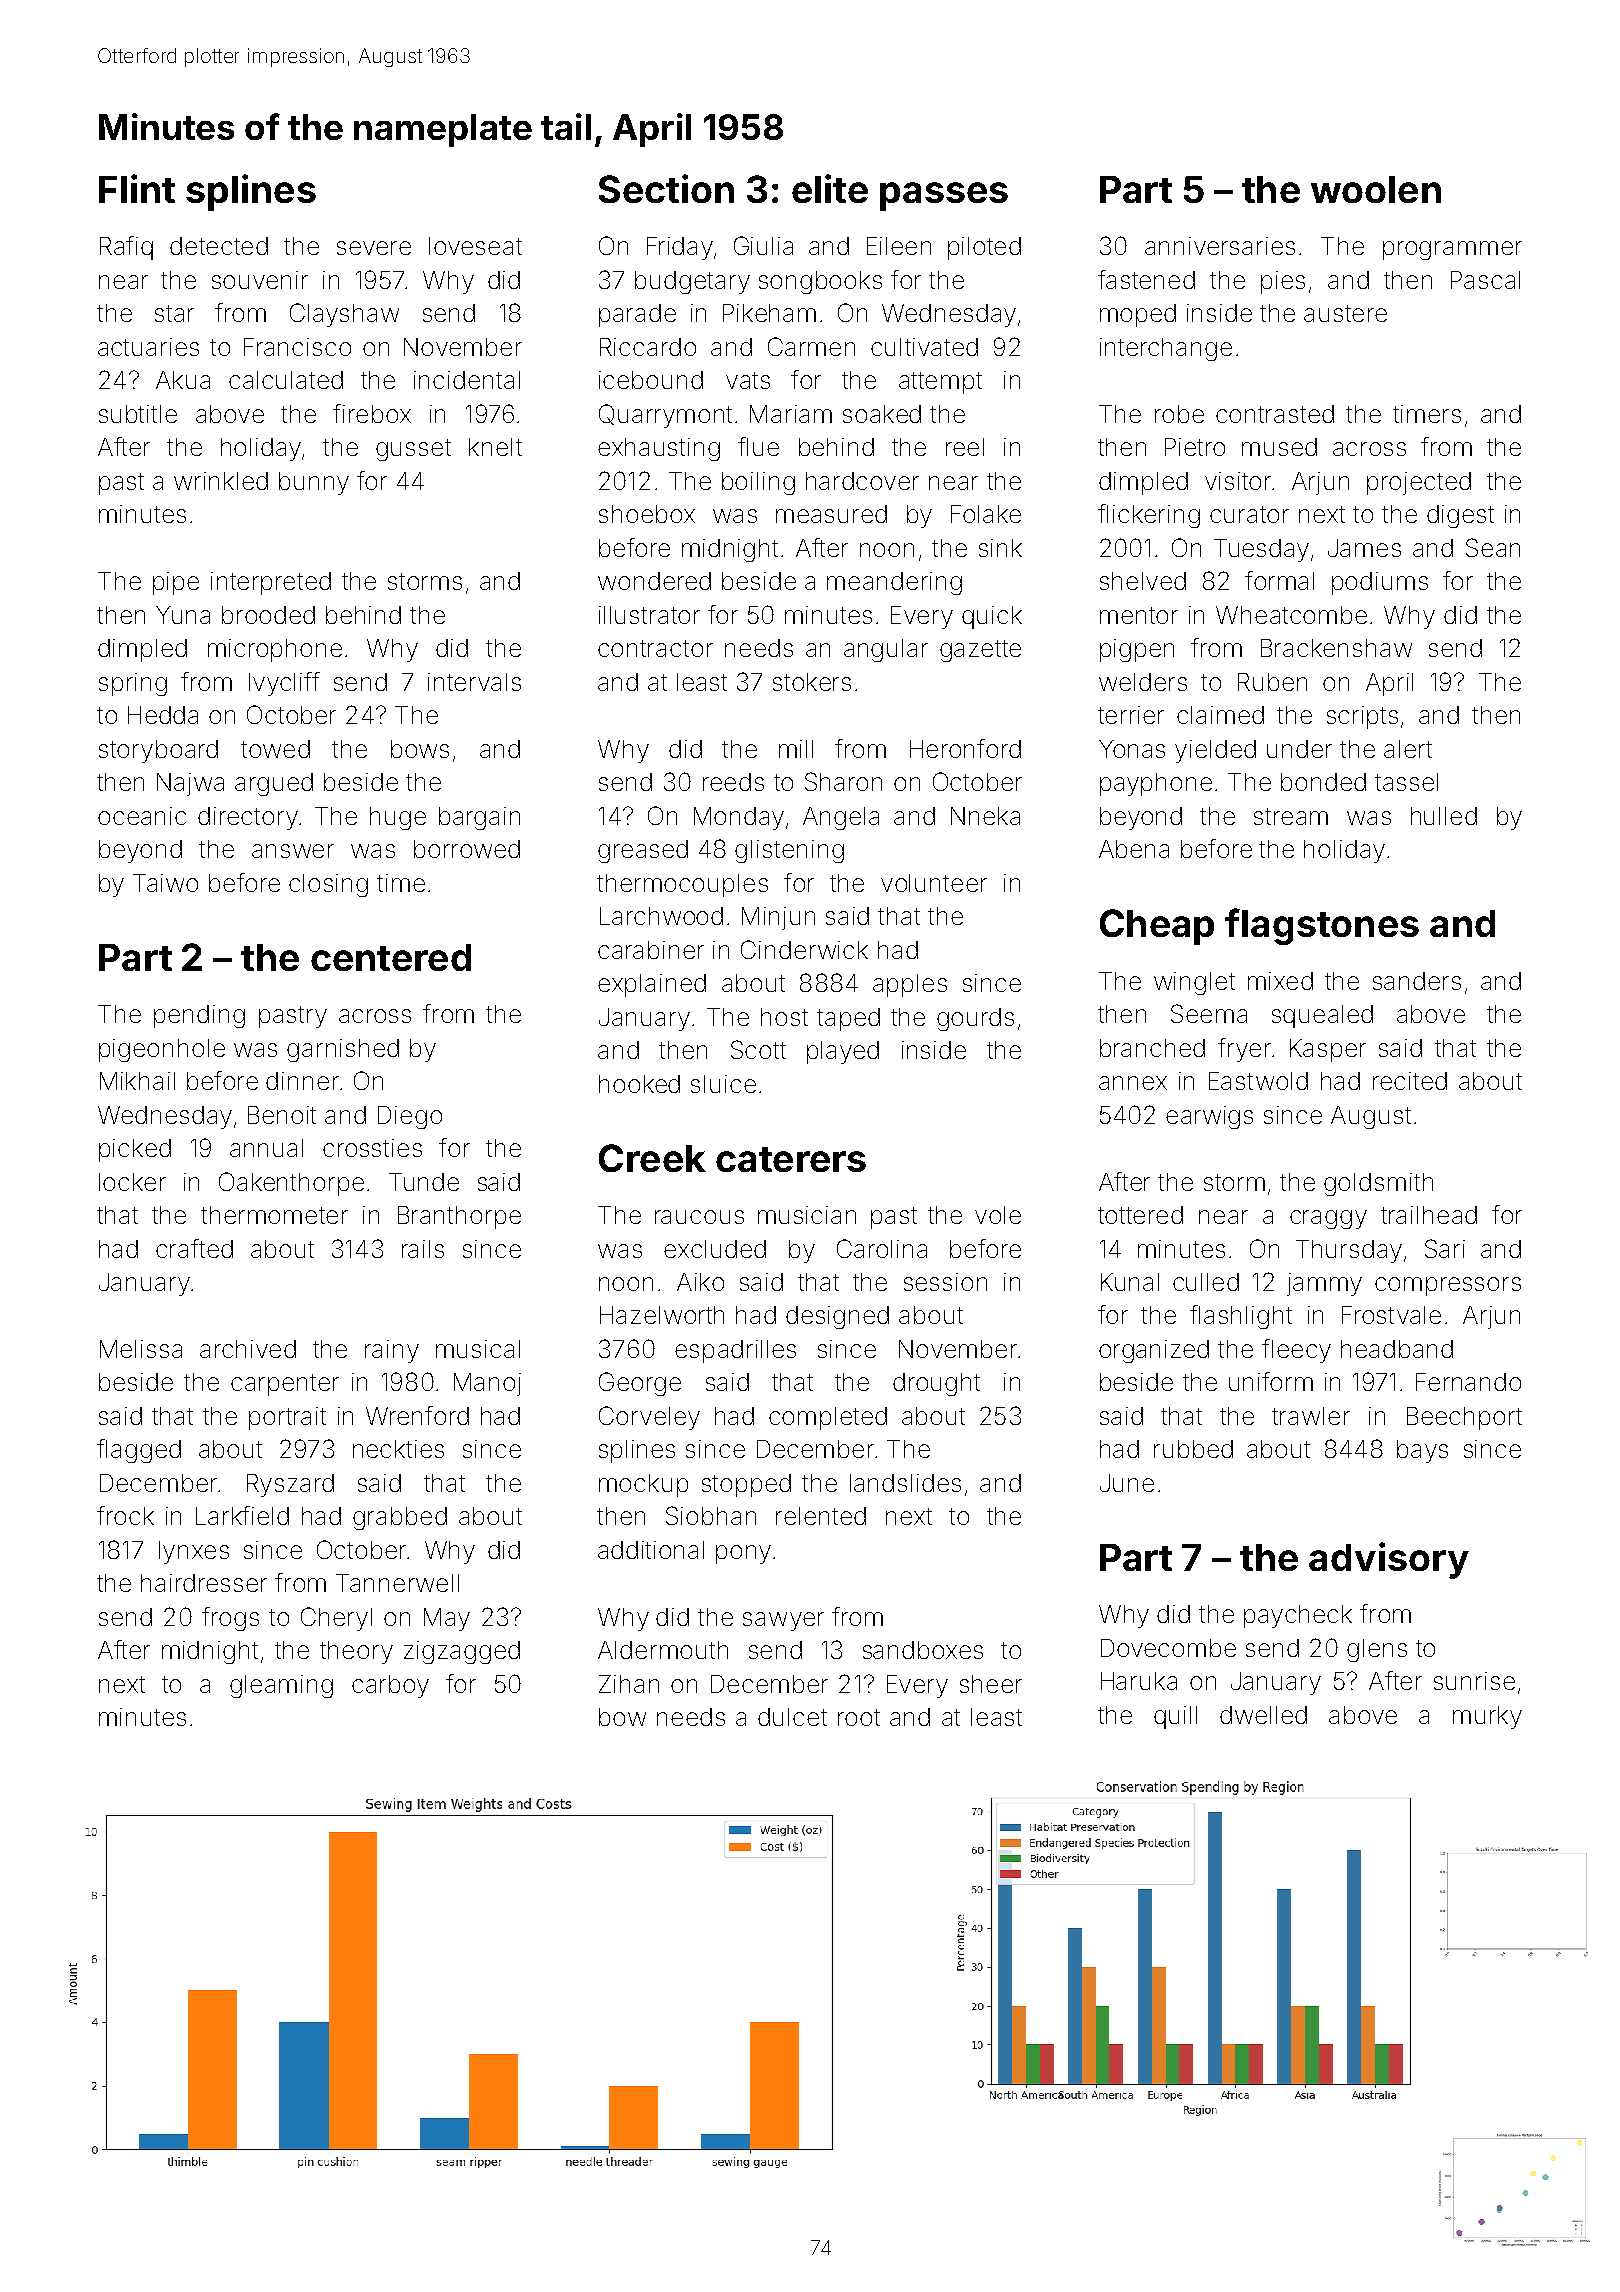 The image size is (1620, 2292). I want to click on headband, so click(1397, 1349).
